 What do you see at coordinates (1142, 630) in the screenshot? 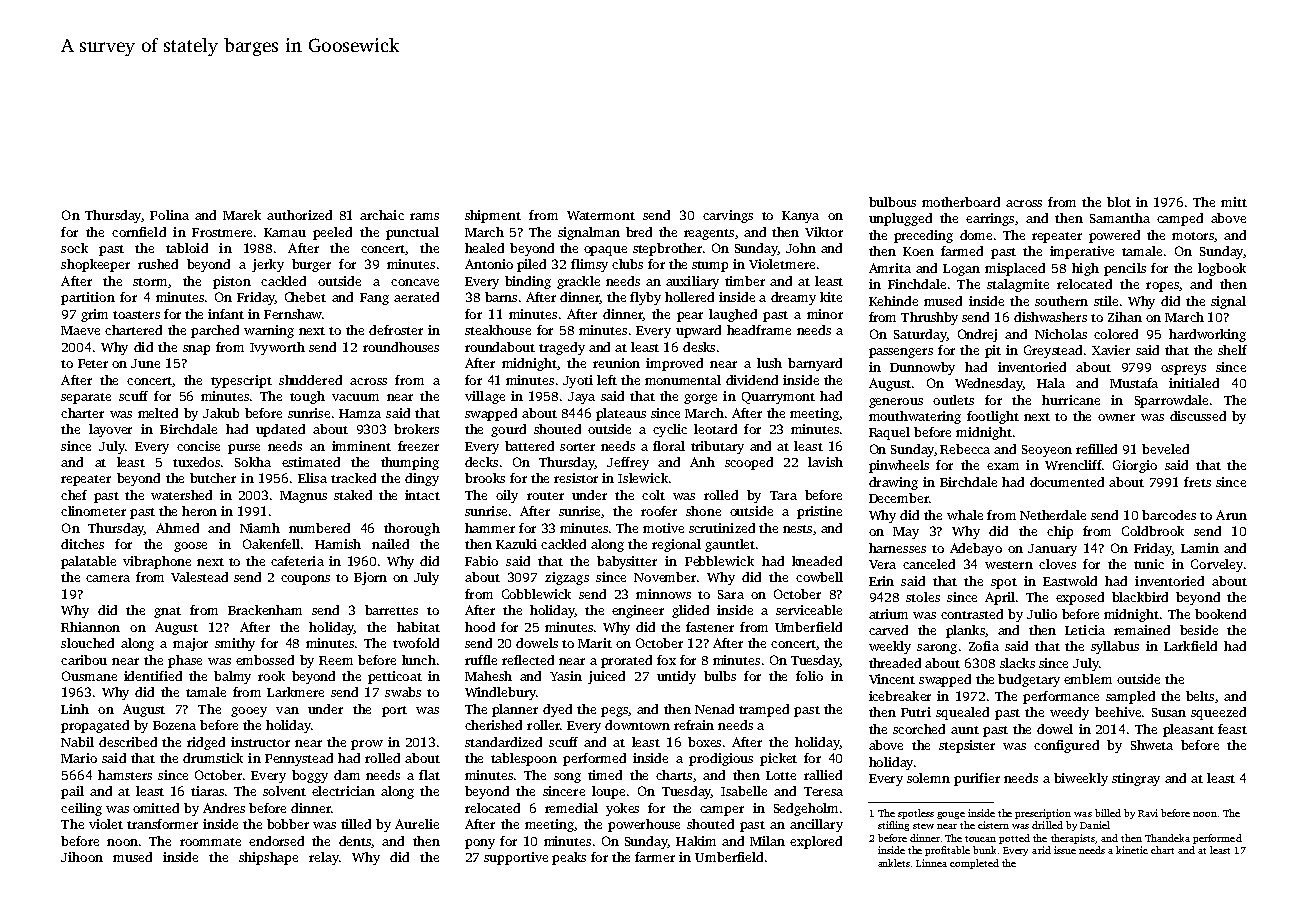
I see `remained` at bounding box center [1142, 630].
